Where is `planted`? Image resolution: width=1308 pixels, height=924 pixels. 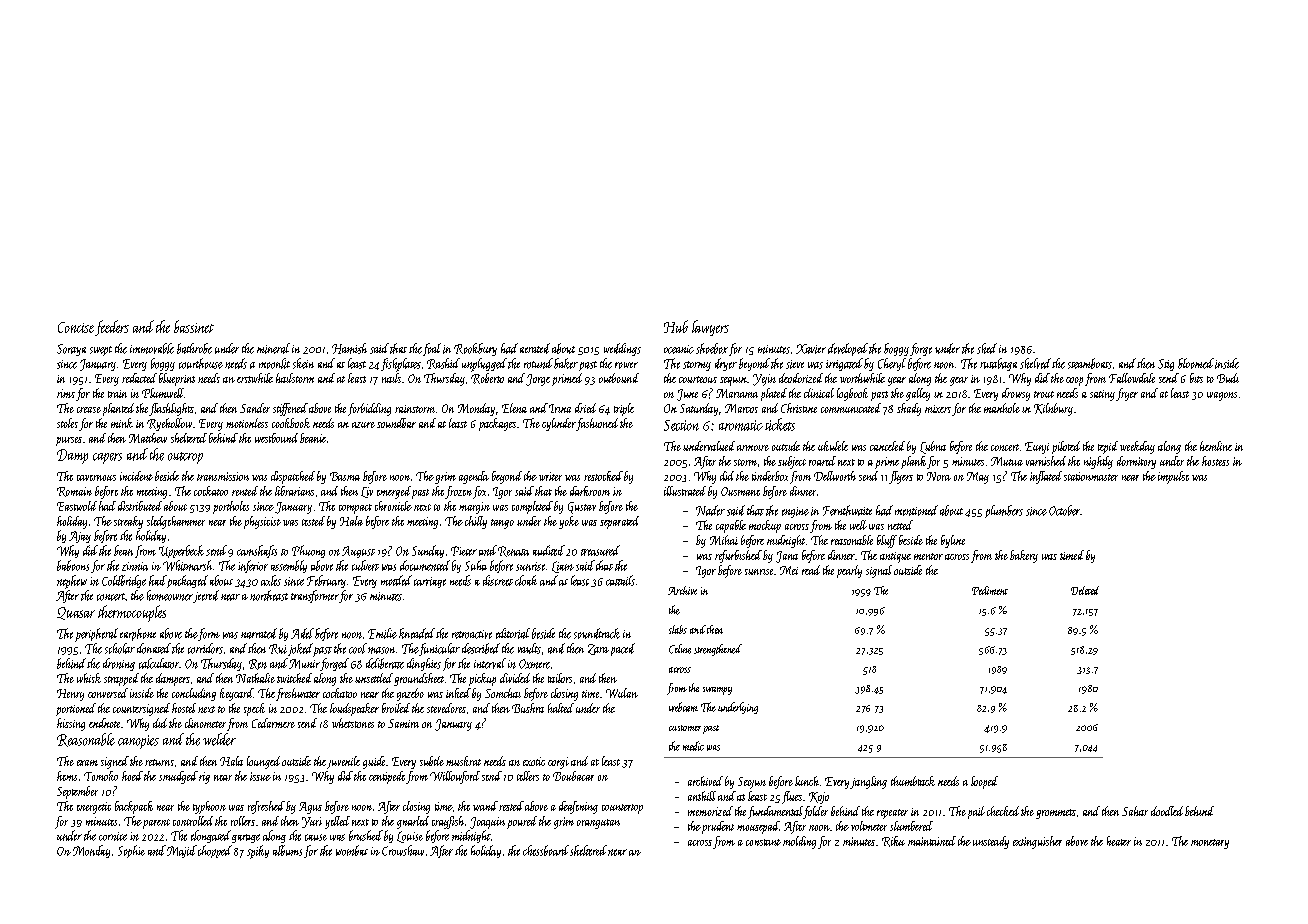
planted is located at coordinates (118, 409).
